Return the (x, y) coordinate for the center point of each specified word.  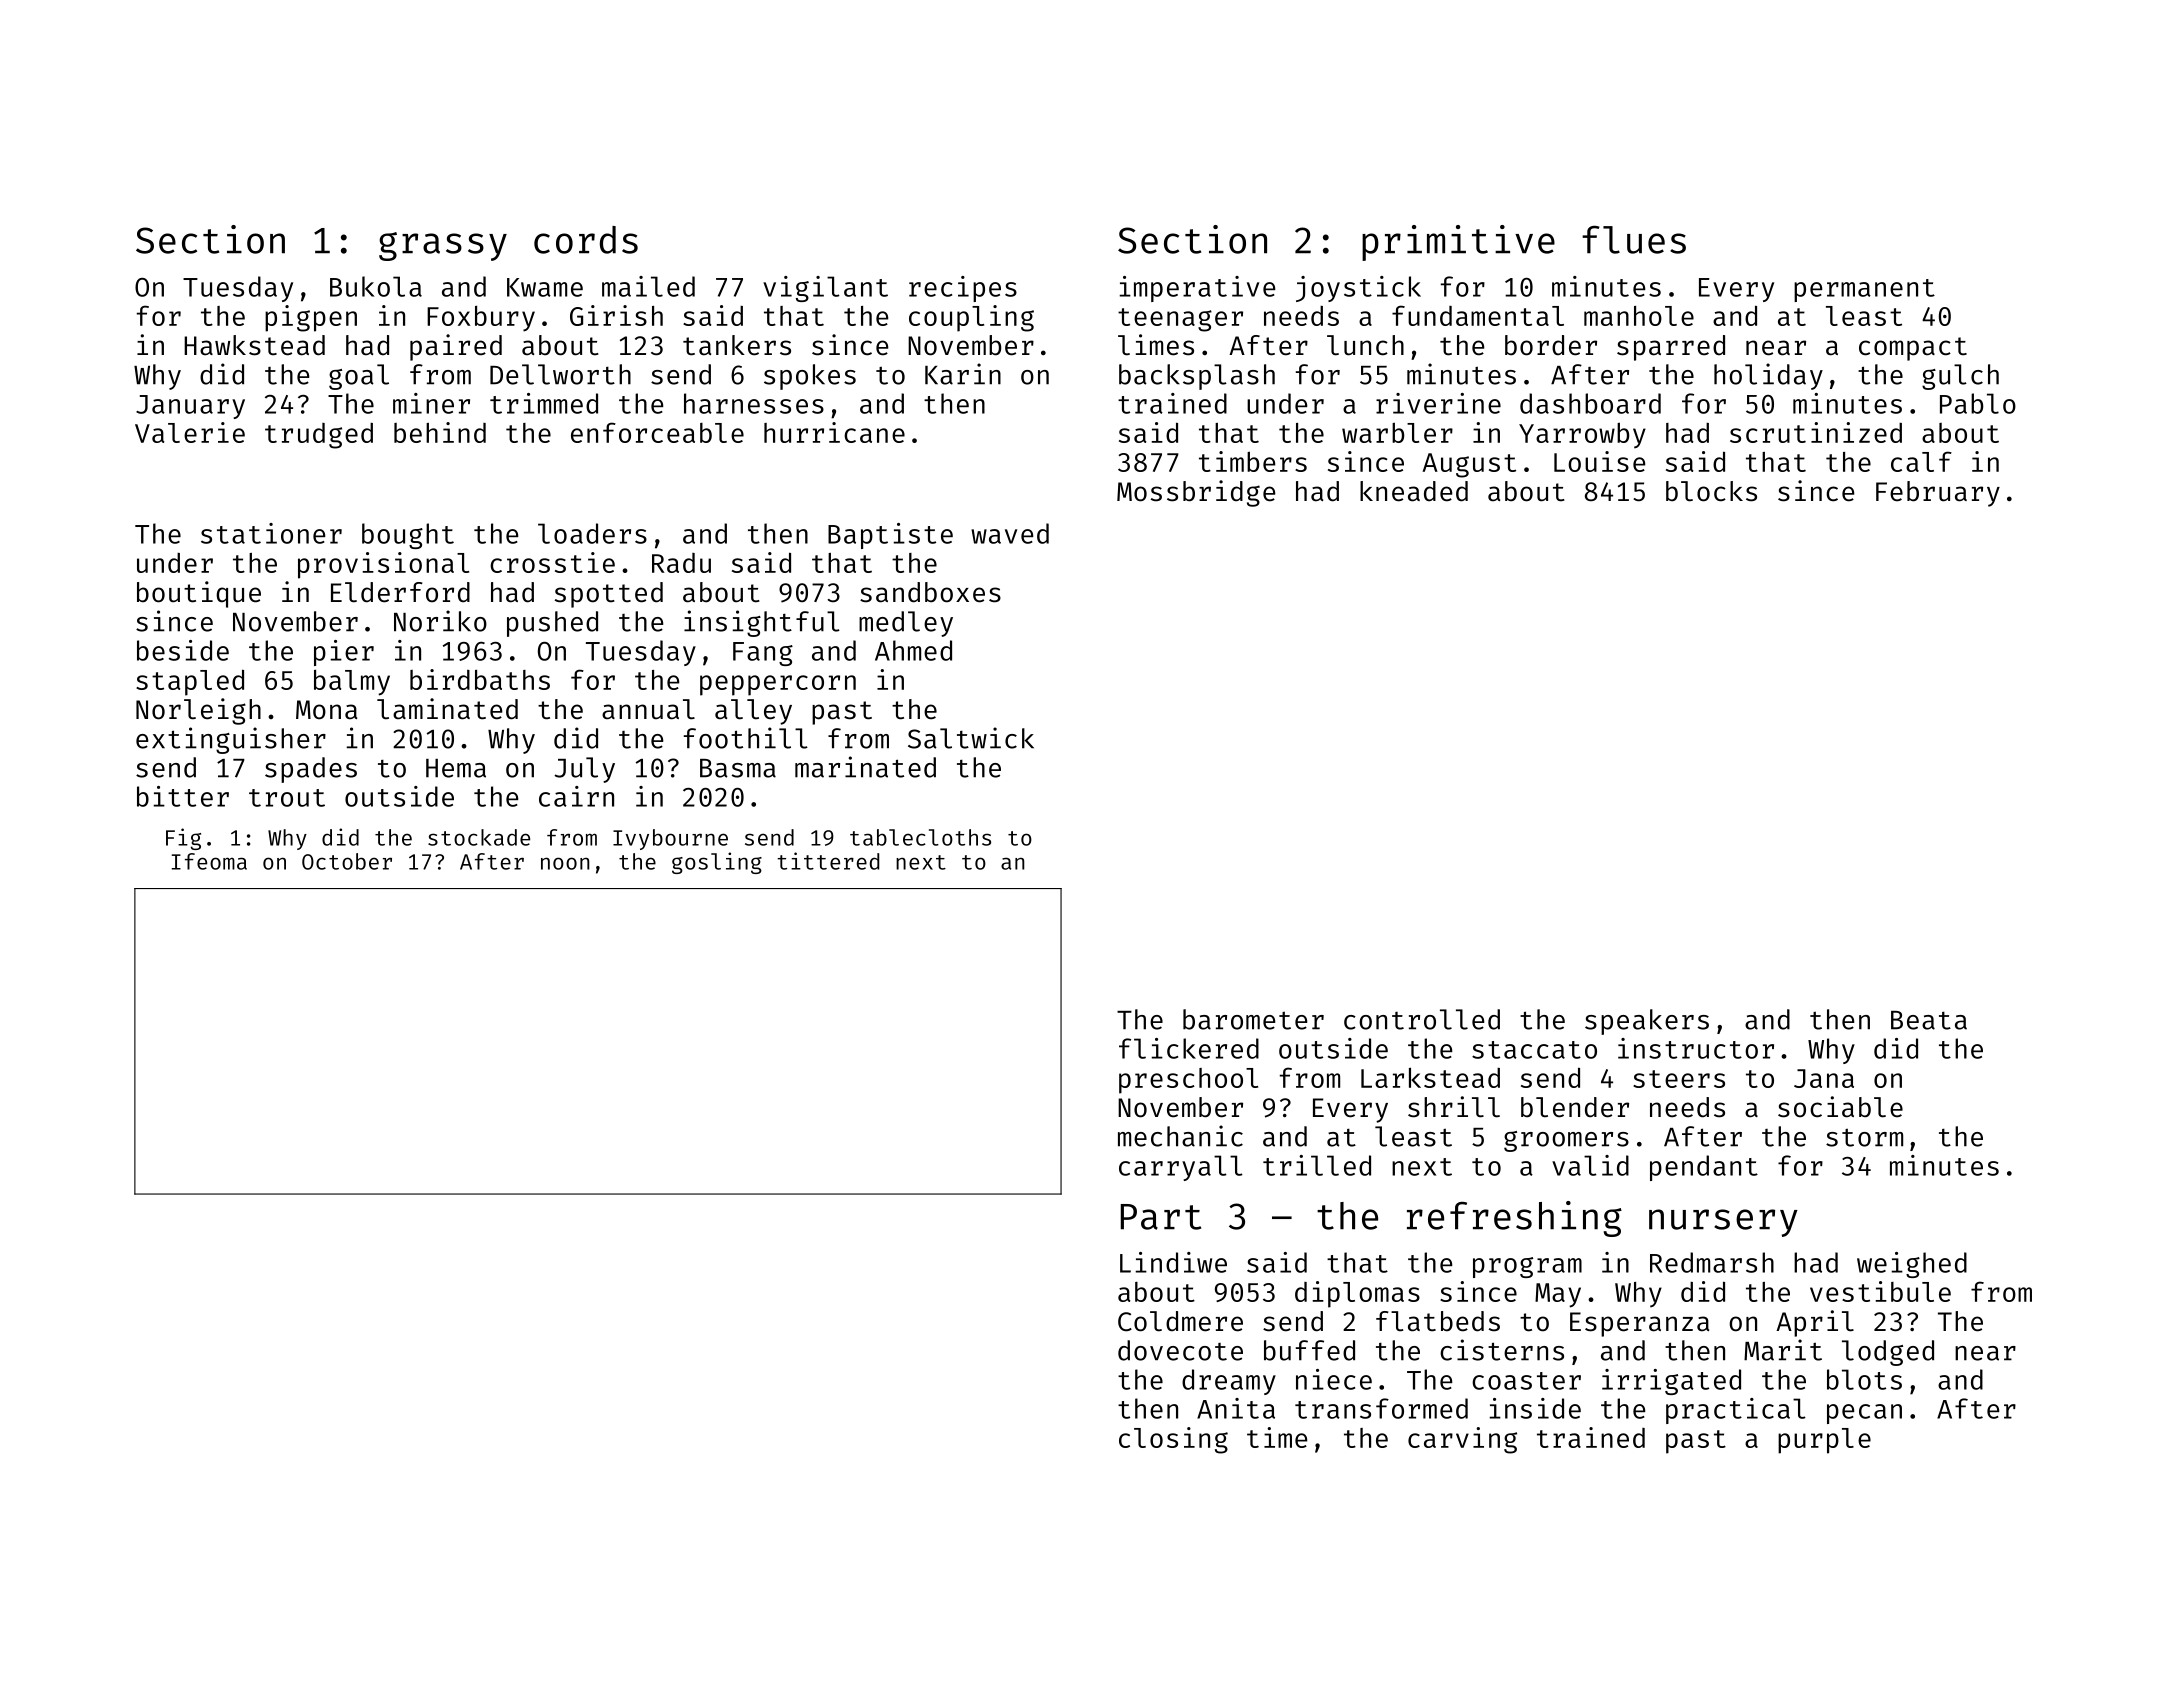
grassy (443, 246)
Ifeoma (209, 861)
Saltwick (971, 738)
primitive (1458, 243)
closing (1173, 1440)
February (1938, 494)
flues (1634, 240)
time (1277, 1437)
